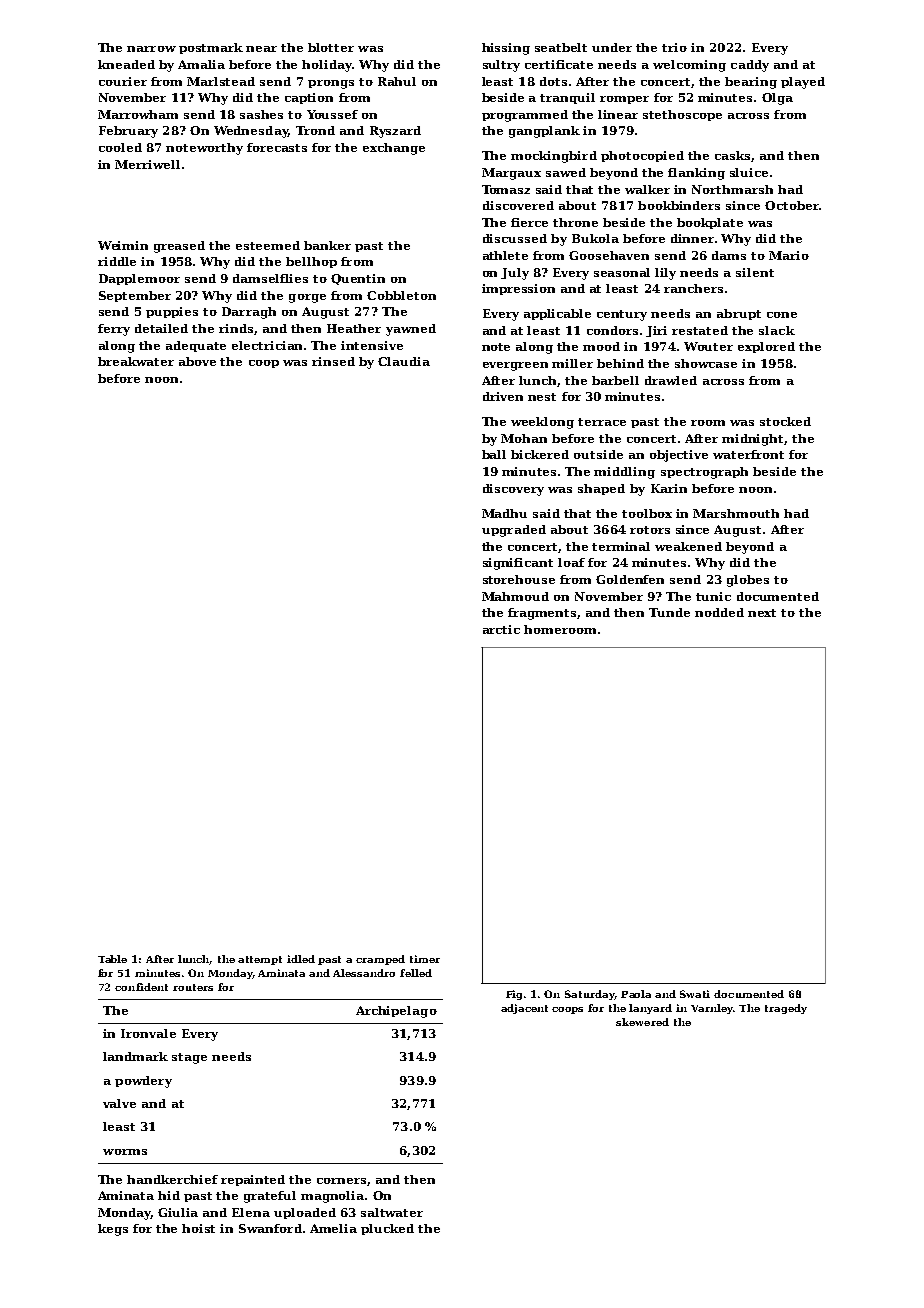  I want to click on miller, so click(572, 363).
